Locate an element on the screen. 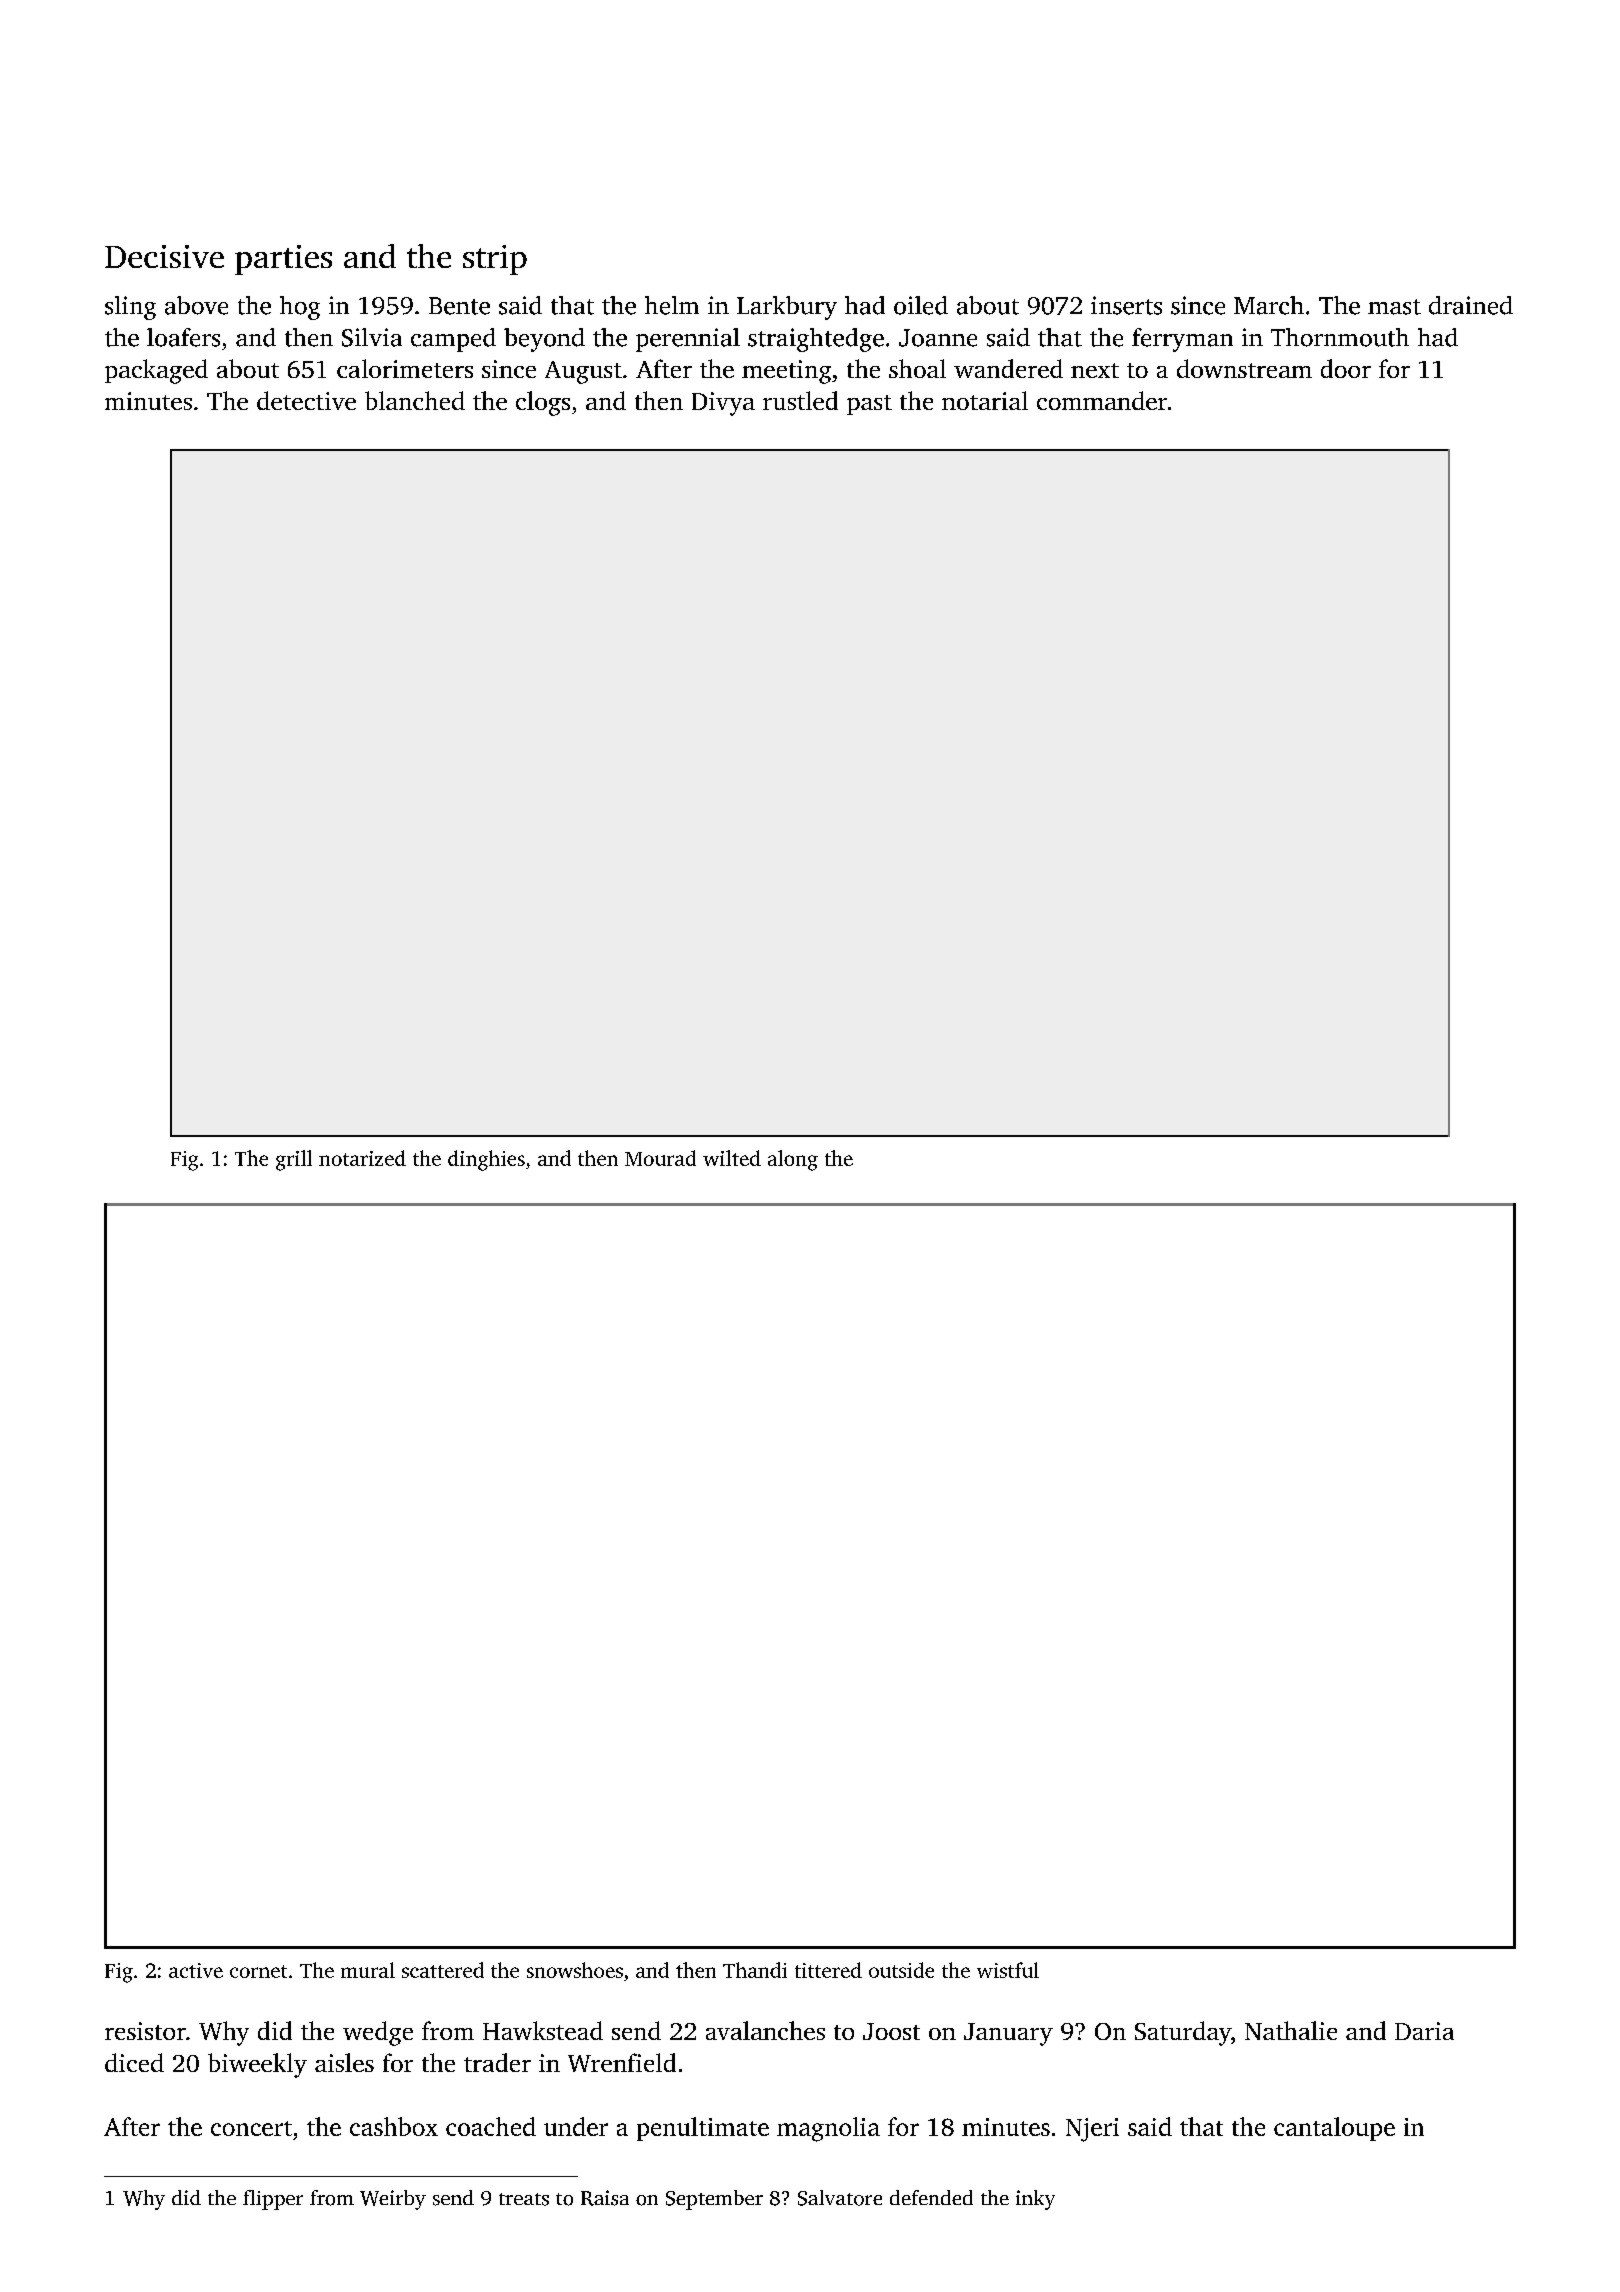  Thornmouth is located at coordinates (1340, 337).
